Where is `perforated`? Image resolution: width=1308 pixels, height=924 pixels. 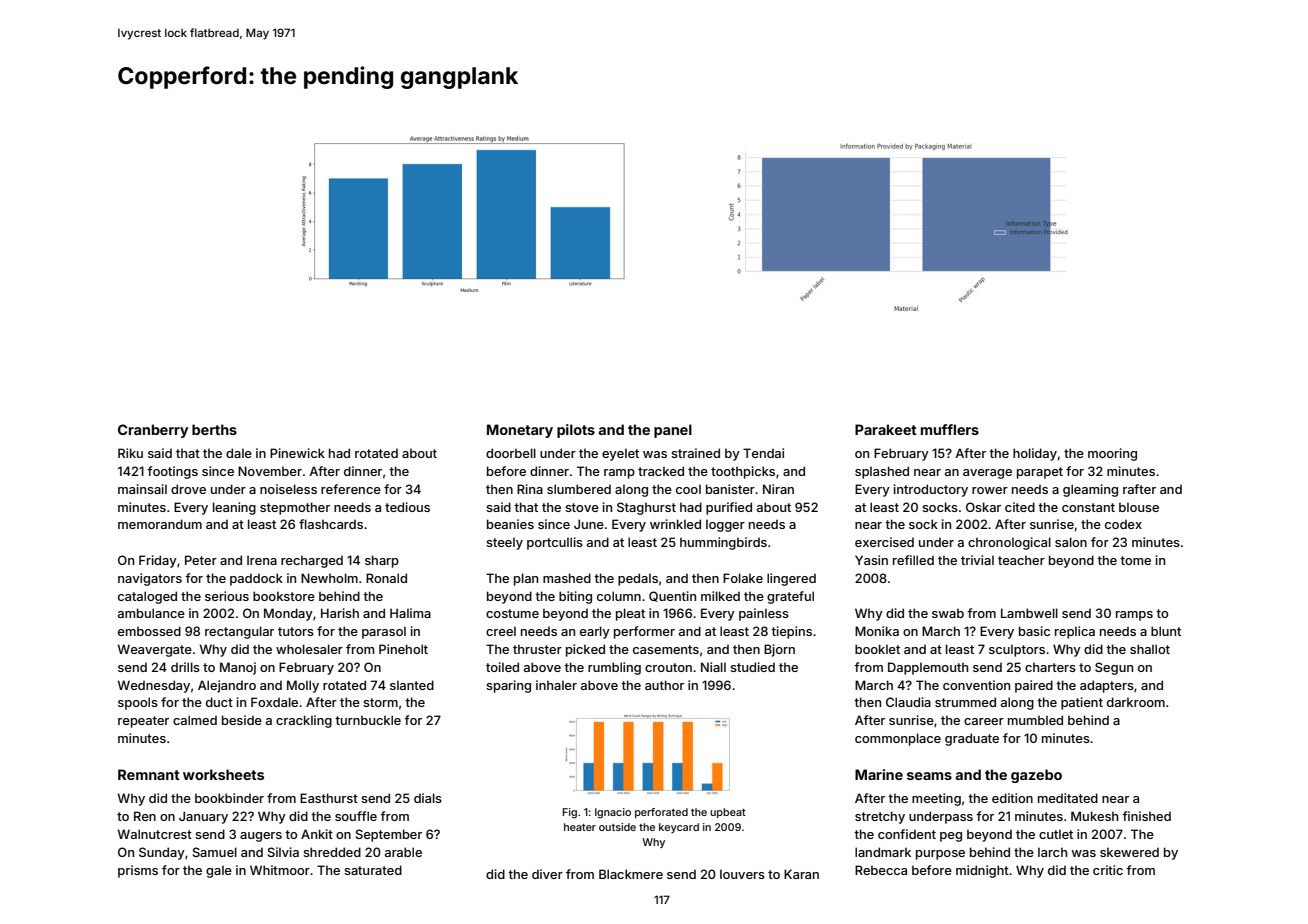
perforated is located at coordinates (661, 813).
